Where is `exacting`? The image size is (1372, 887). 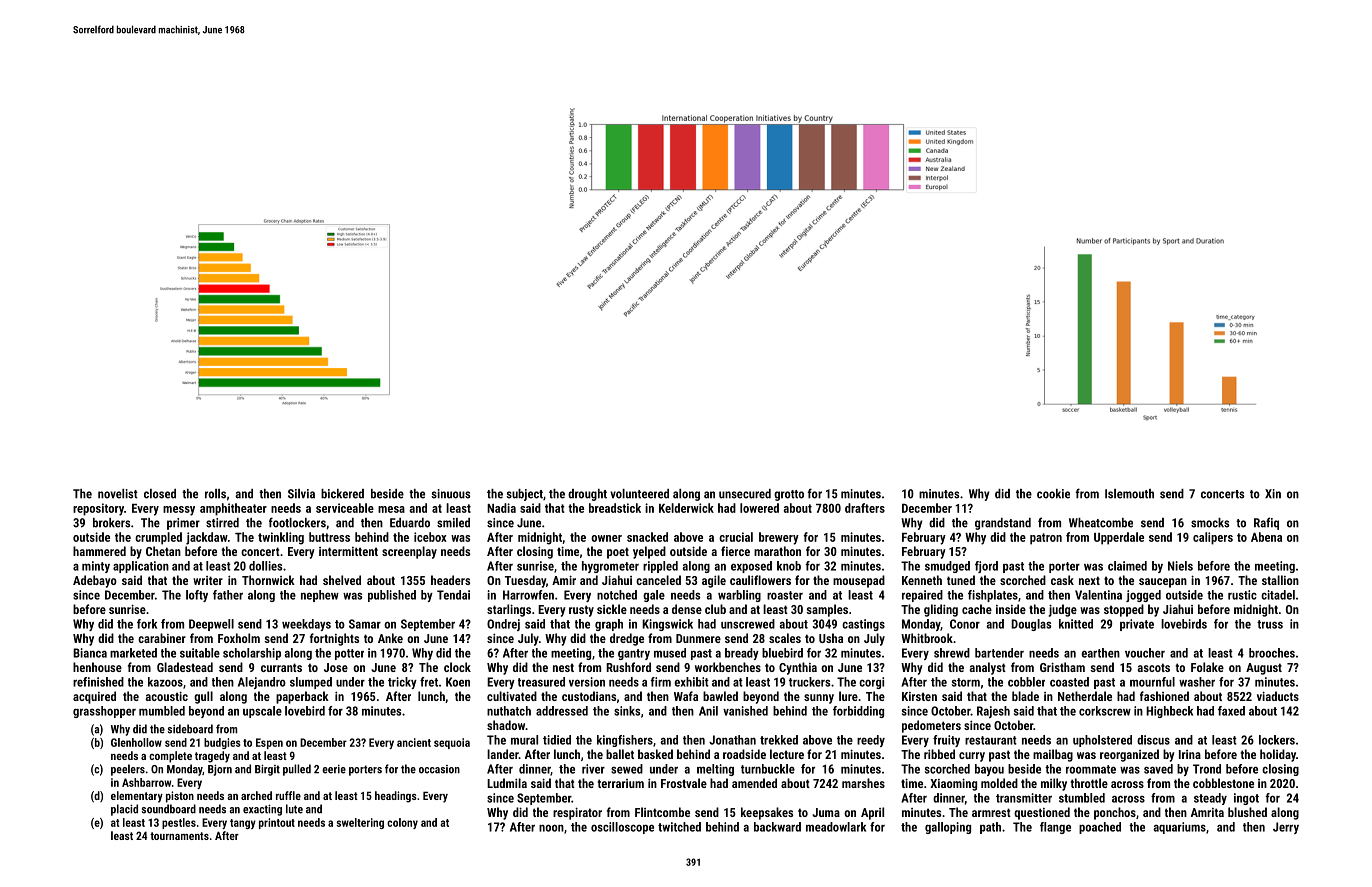 exacting is located at coordinates (262, 810).
